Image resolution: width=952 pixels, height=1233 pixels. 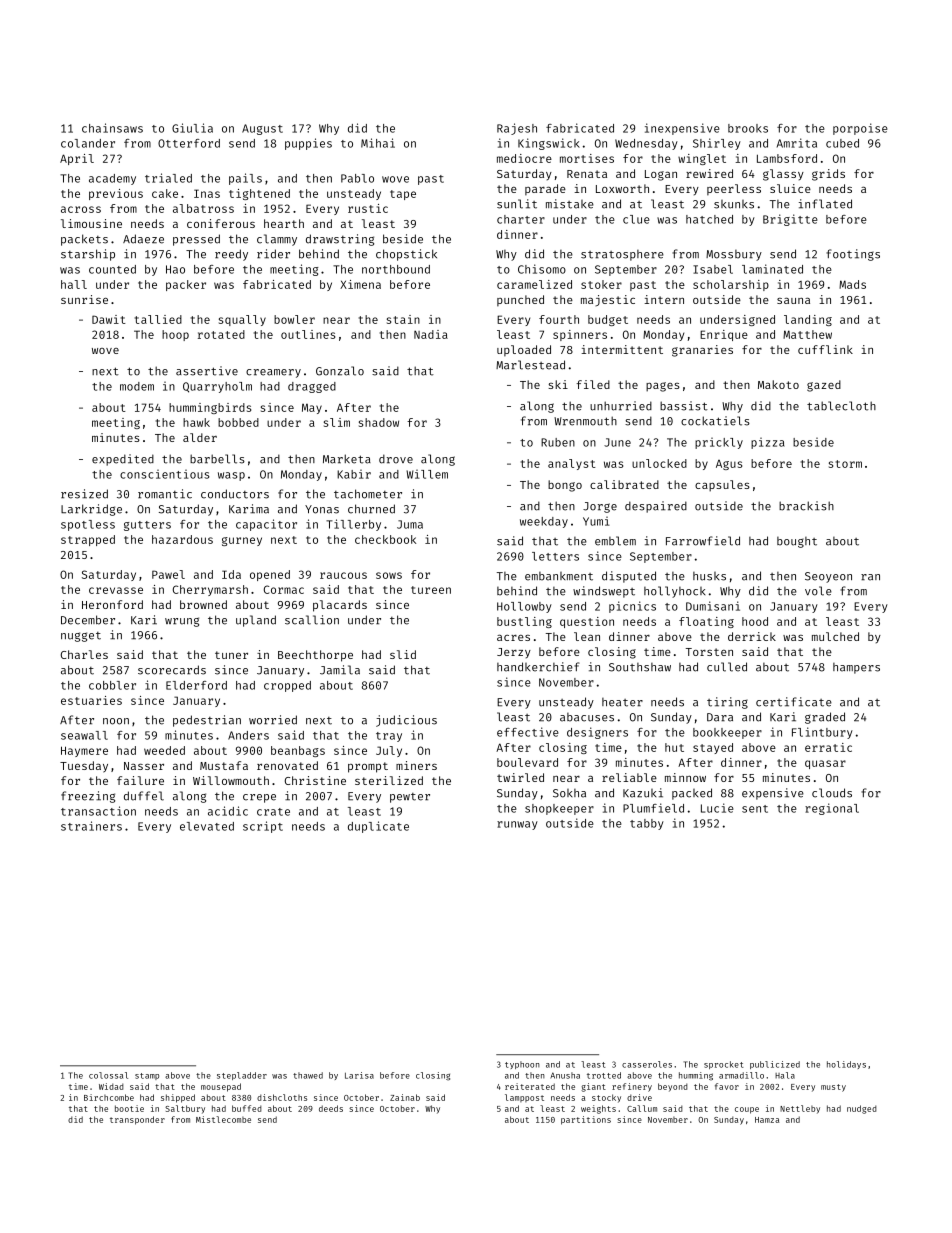 What do you see at coordinates (108, 1075) in the image?
I see `colossal` at bounding box center [108, 1075].
